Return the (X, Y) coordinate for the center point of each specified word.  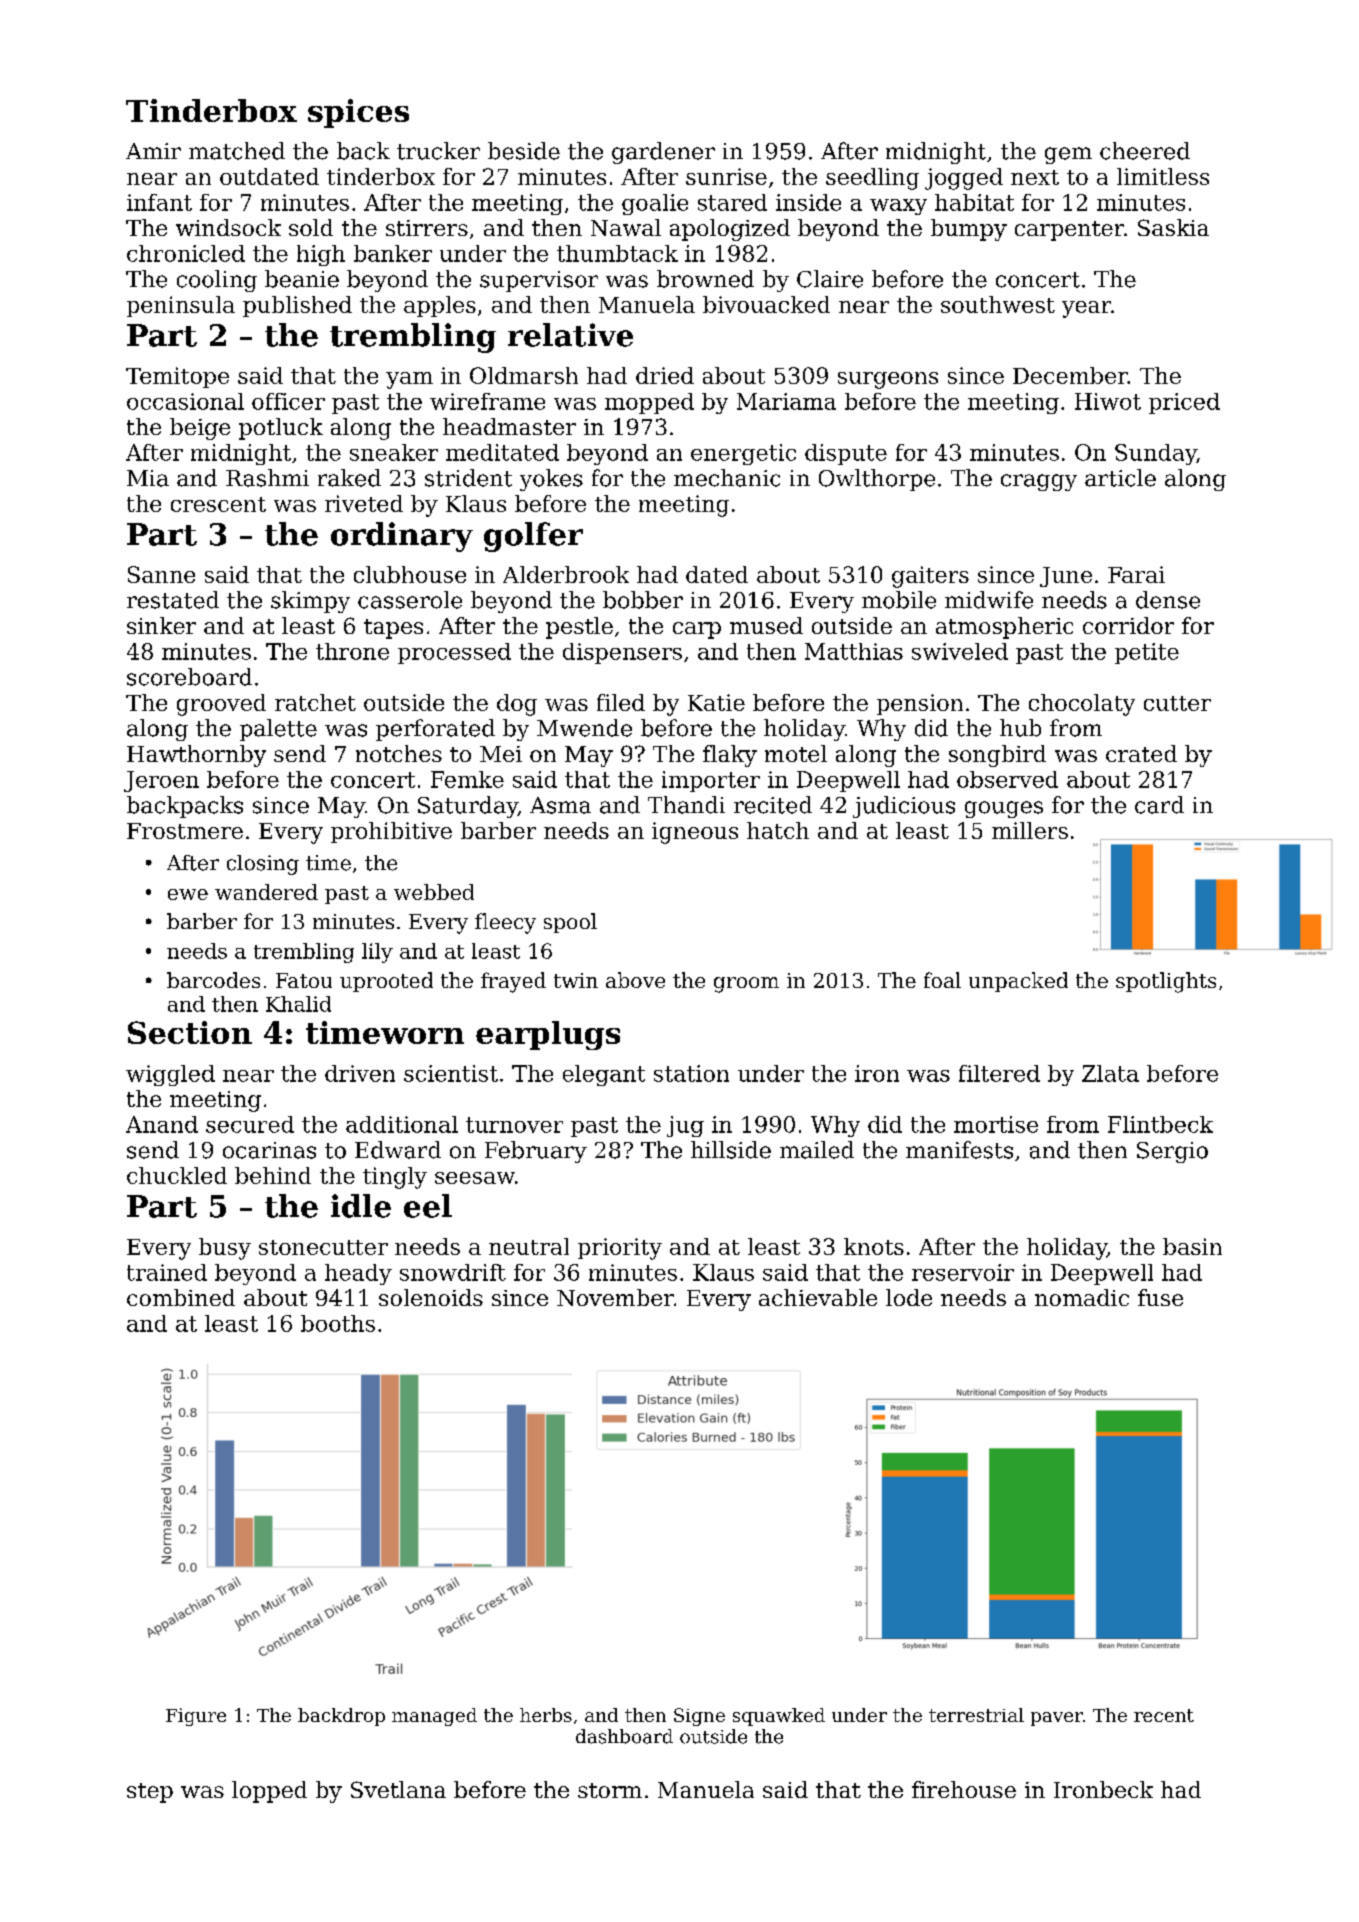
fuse (1160, 1297)
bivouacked (766, 304)
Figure (196, 1717)
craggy (1039, 482)
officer (288, 401)
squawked (779, 1717)
